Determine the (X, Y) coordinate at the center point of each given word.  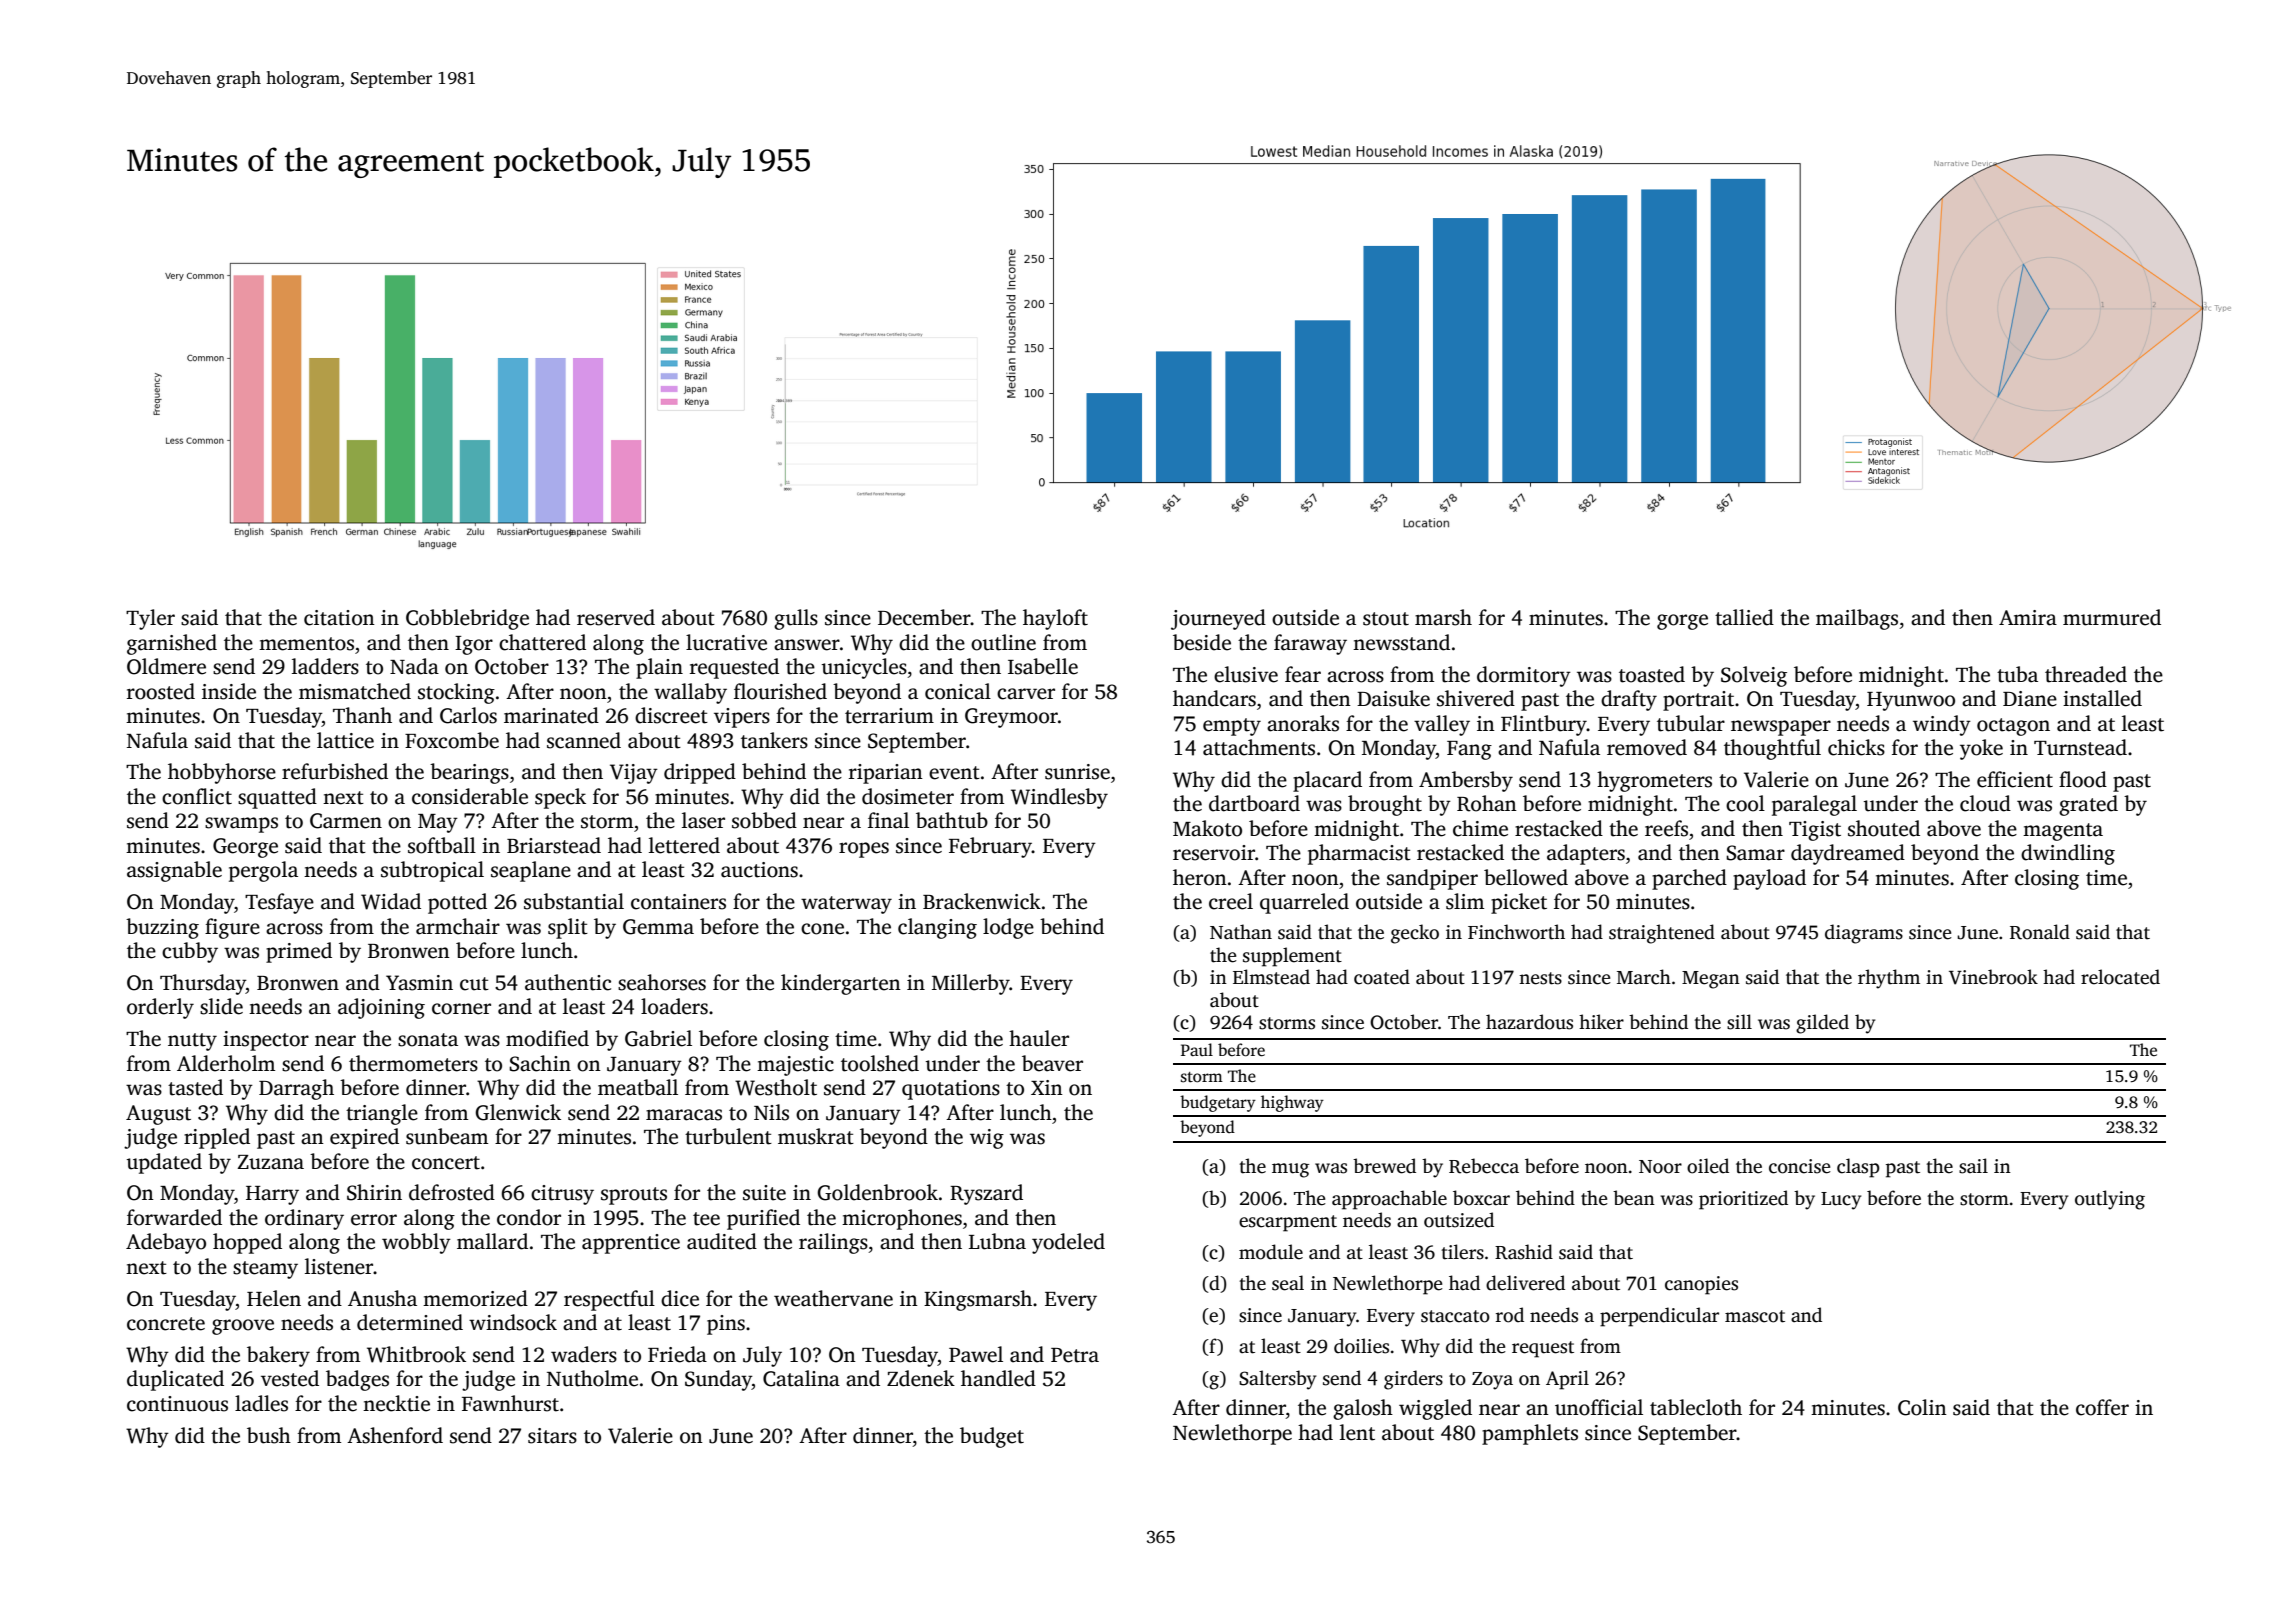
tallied (1744, 617)
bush (269, 1435)
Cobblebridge (467, 619)
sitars (552, 1436)
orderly (160, 1008)
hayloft (1055, 619)
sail (1973, 1166)
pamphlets (1530, 1434)
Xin (1047, 1087)
